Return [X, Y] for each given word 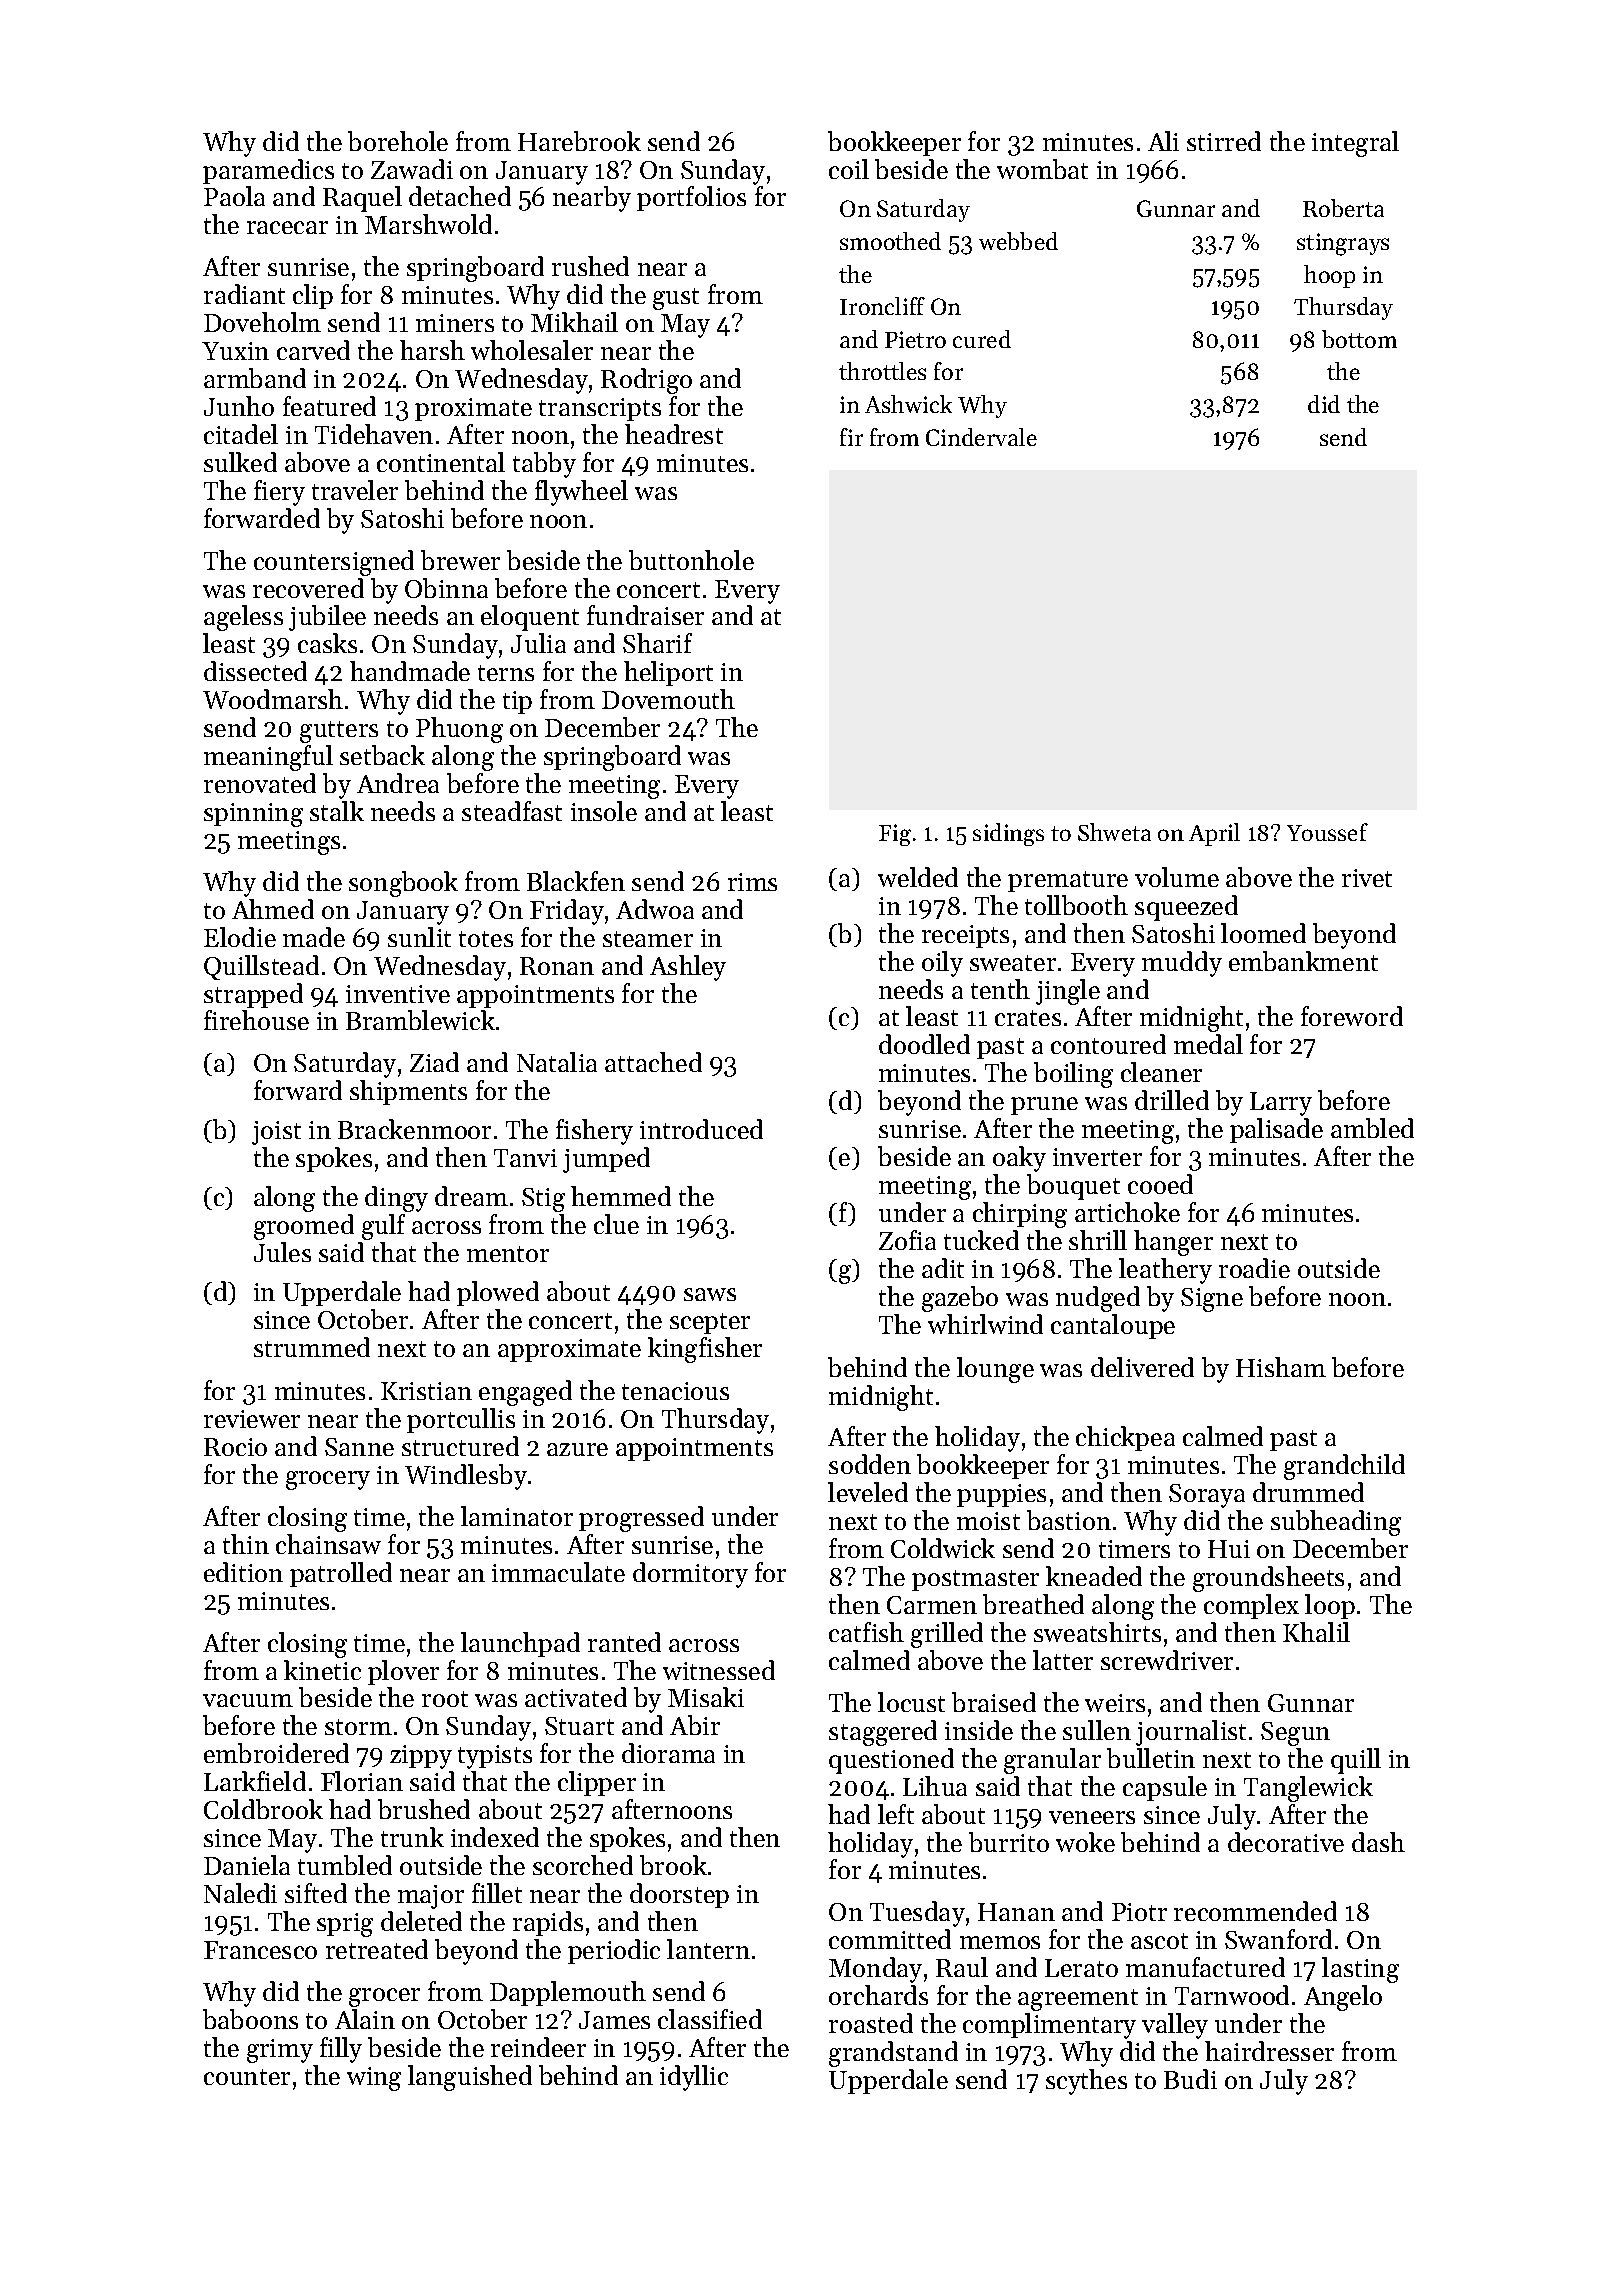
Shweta [1114, 832]
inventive [398, 994]
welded [918, 877]
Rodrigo [646, 381]
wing [374, 2079]
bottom [1359, 339]
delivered [1142, 1367]
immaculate [558, 1572]
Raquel [362, 199]
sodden [870, 1464]
